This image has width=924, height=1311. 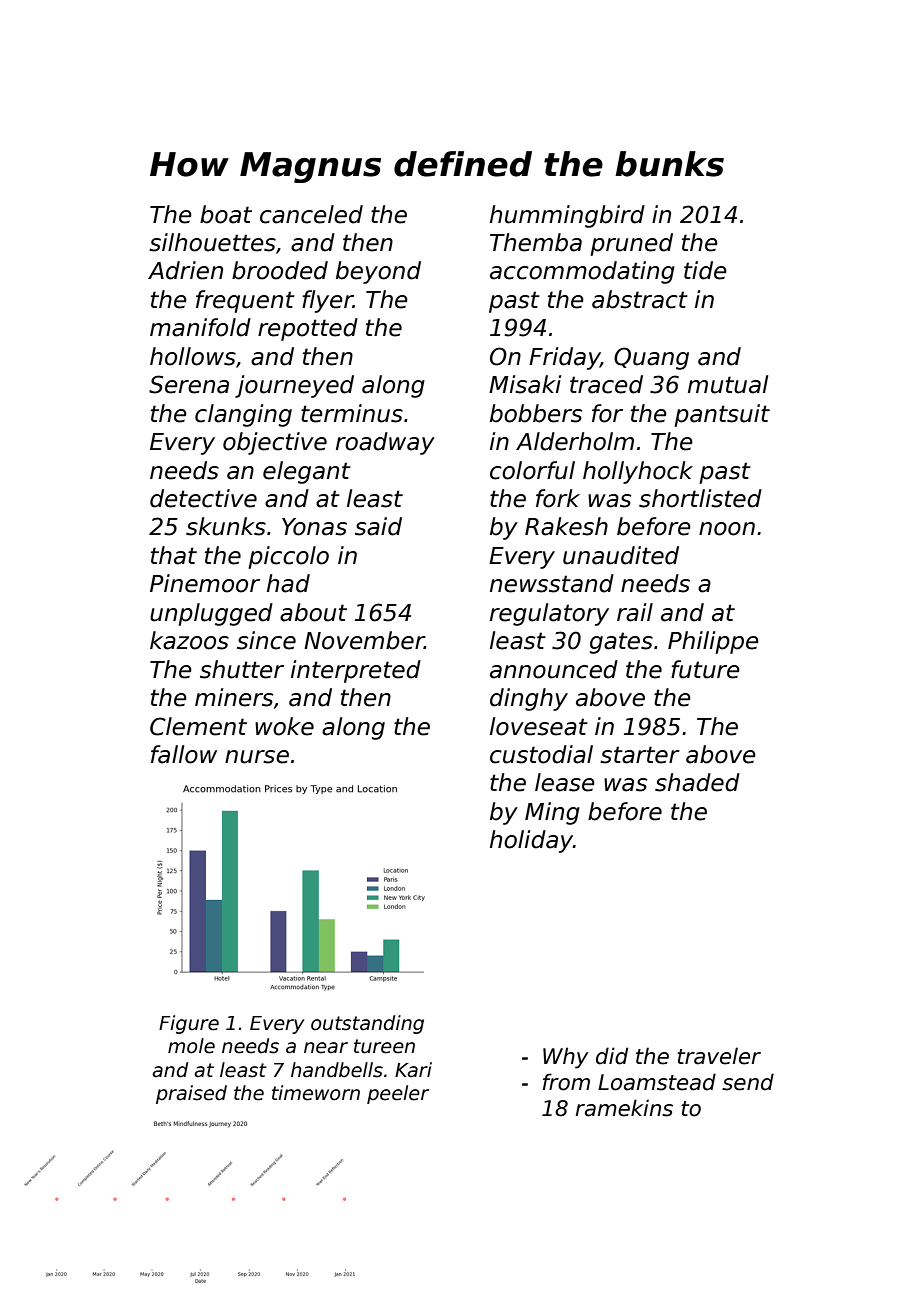 I want to click on Philippe, so click(x=713, y=642).
